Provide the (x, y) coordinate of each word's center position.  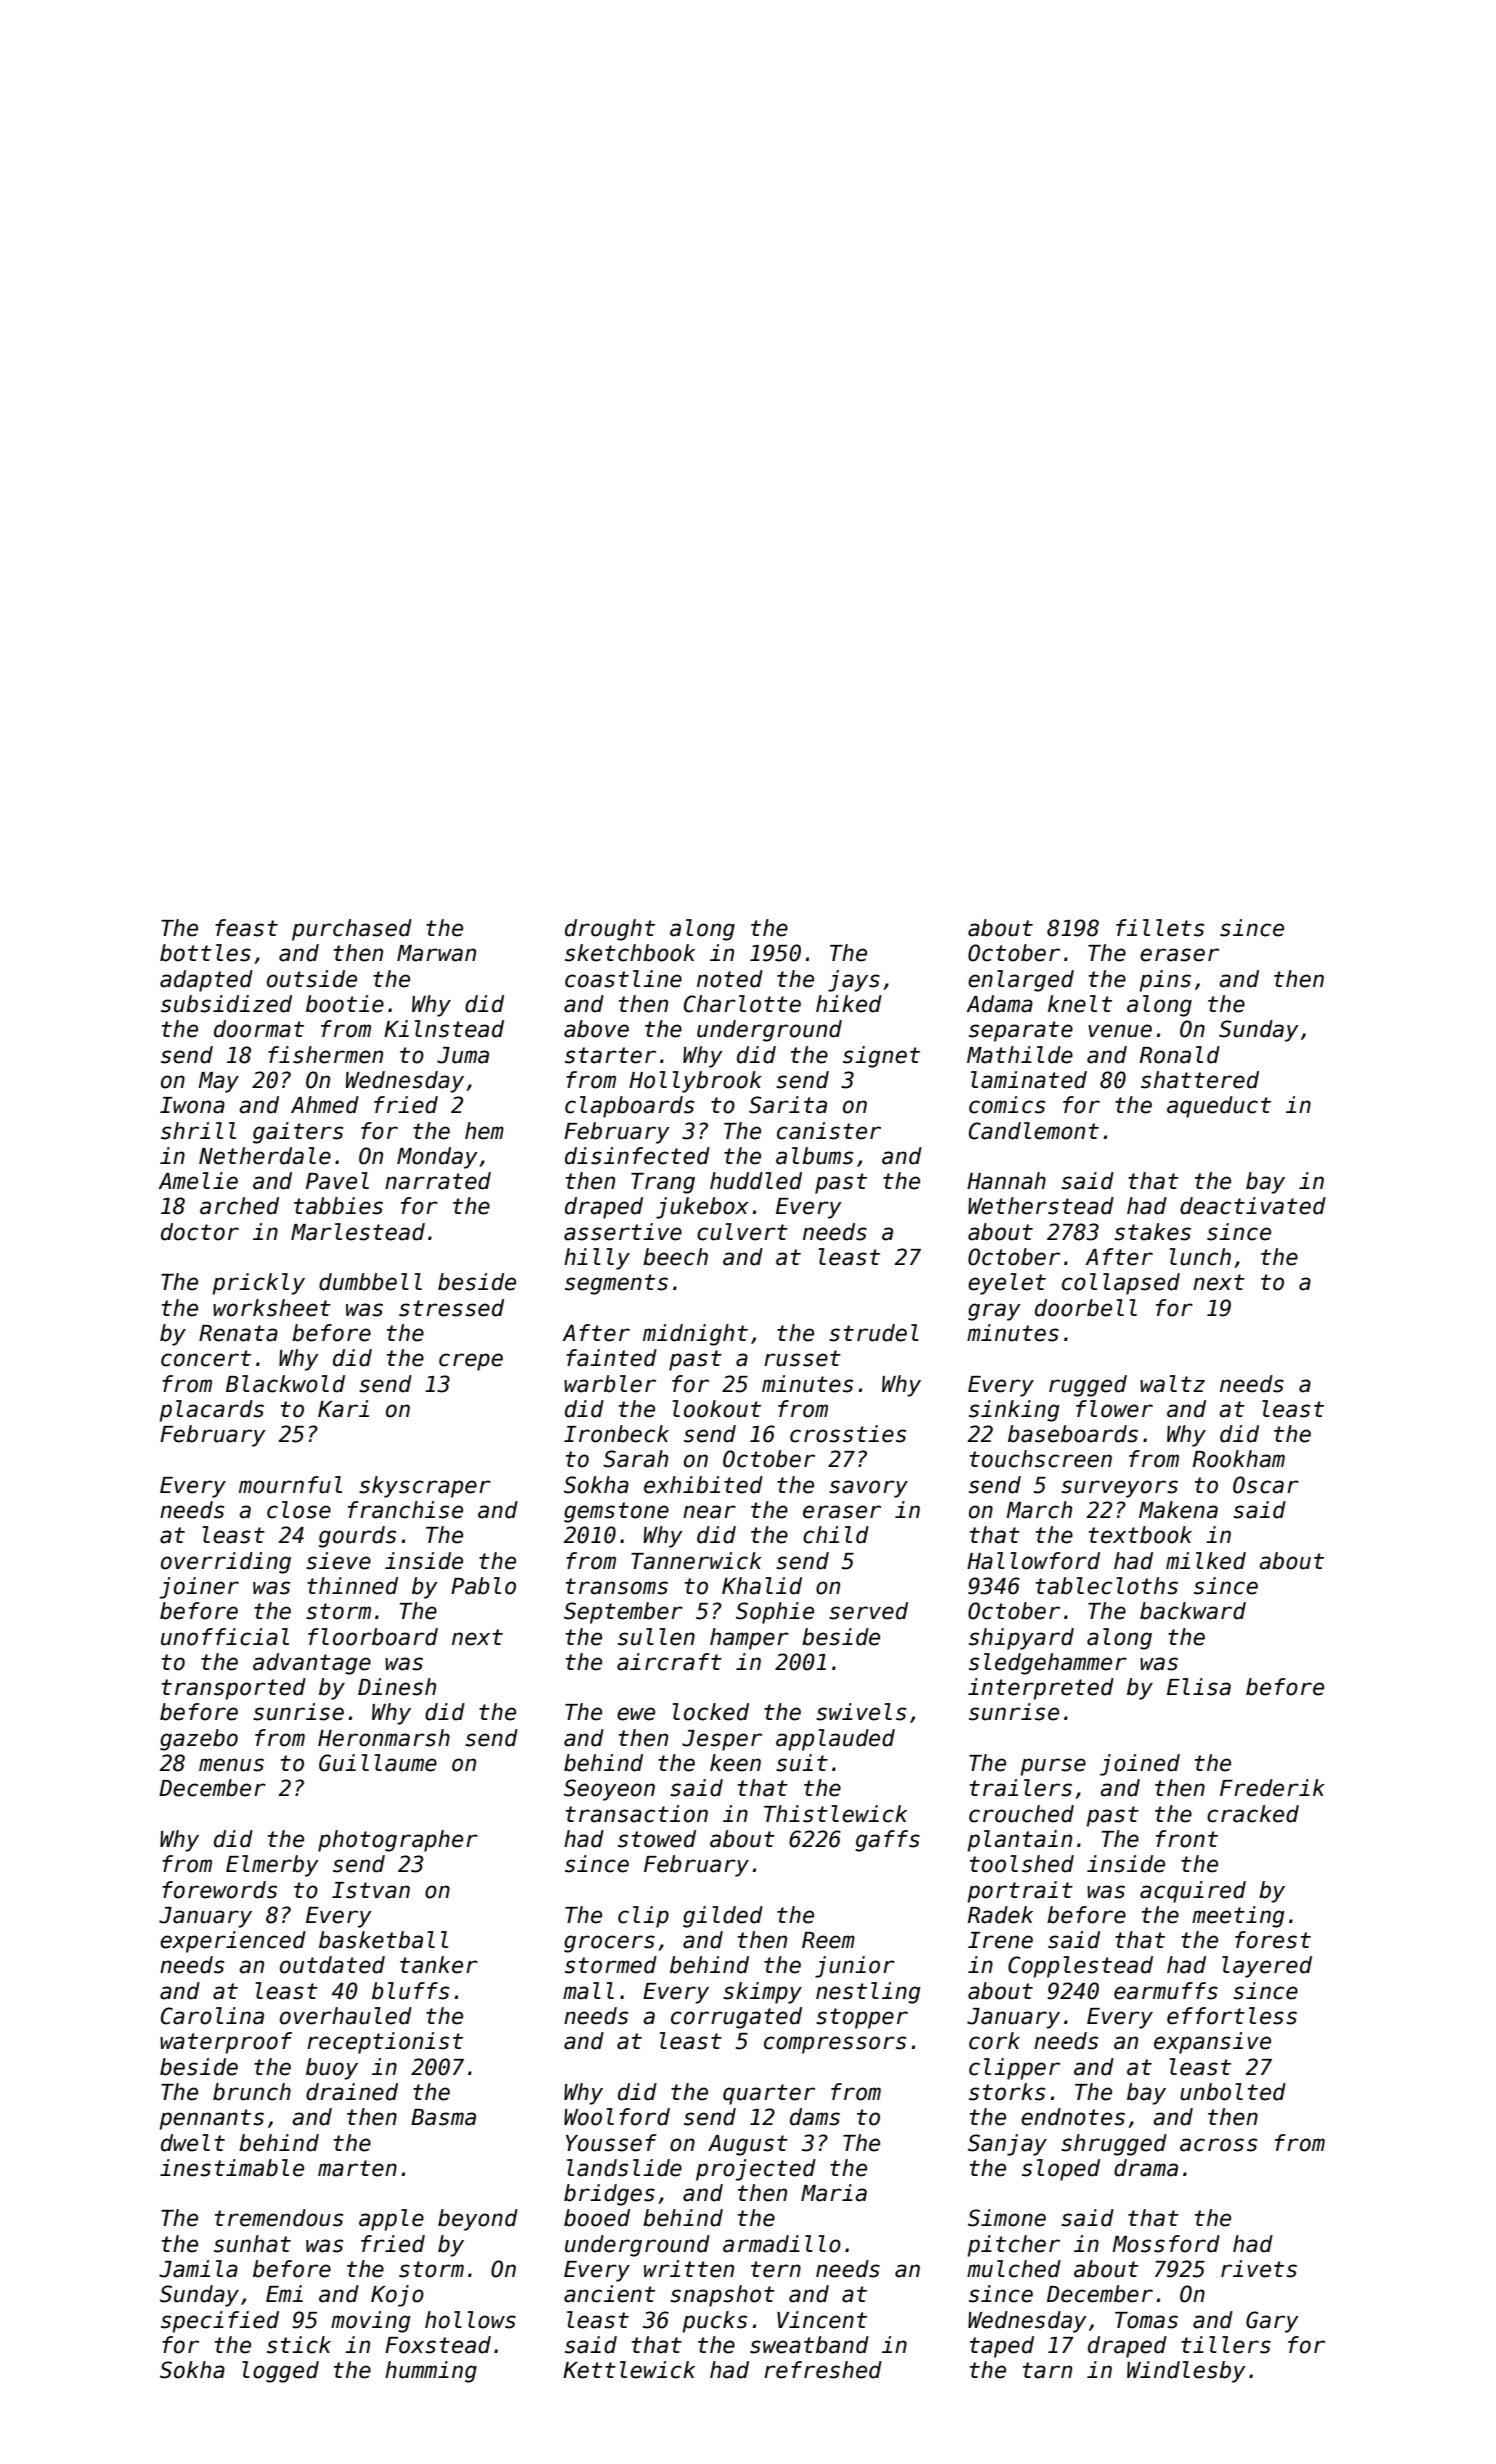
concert (206, 1358)
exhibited (703, 1485)
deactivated (1253, 1206)
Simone (1007, 2218)
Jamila (198, 2269)
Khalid (762, 1586)
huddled (756, 1181)
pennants (211, 2119)
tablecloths (1107, 1586)
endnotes (1073, 2117)
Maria (834, 2193)
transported (234, 1689)
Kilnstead (444, 1029)
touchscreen (1041, 1459)
